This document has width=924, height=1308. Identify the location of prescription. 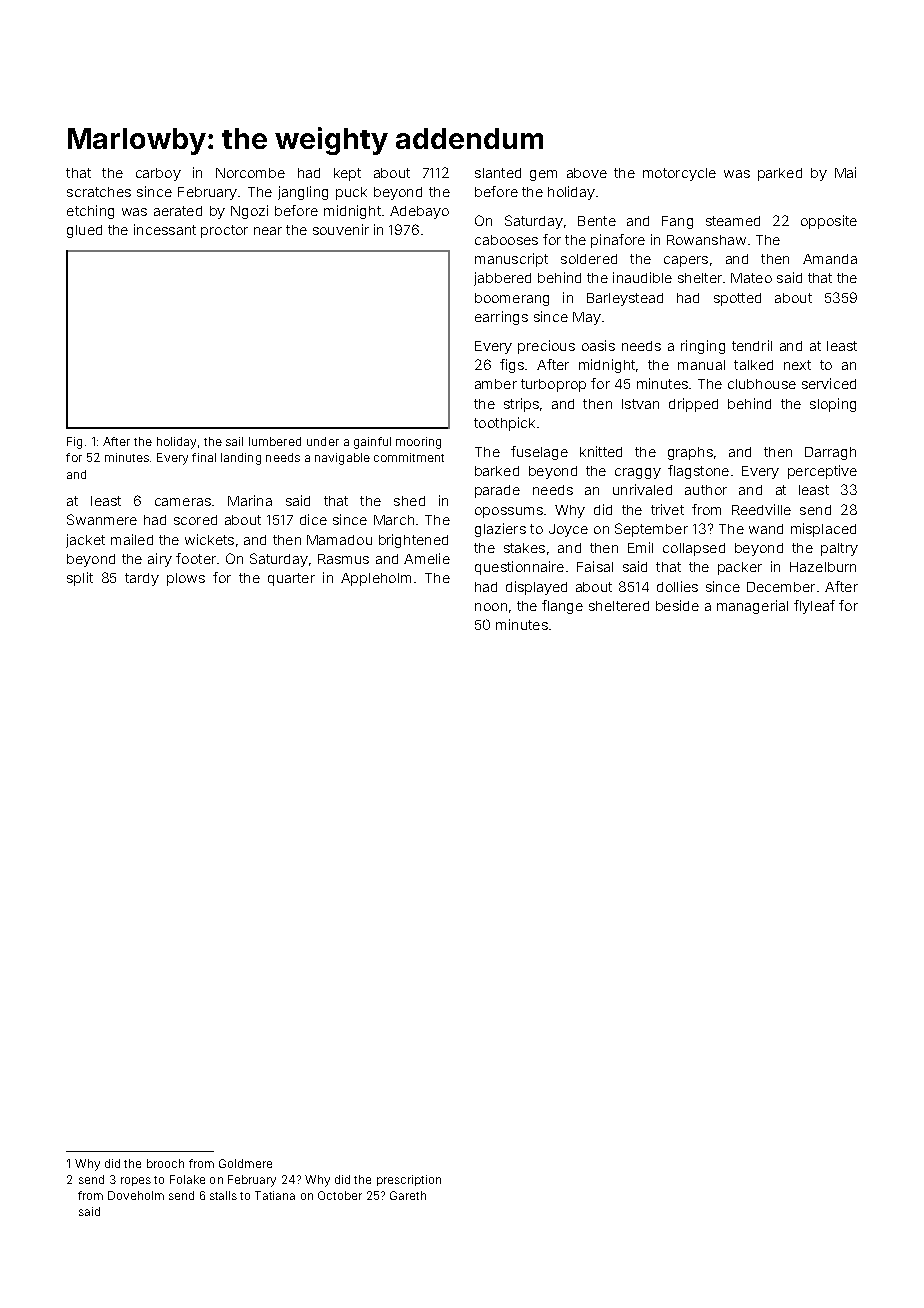
(409, 1180).
